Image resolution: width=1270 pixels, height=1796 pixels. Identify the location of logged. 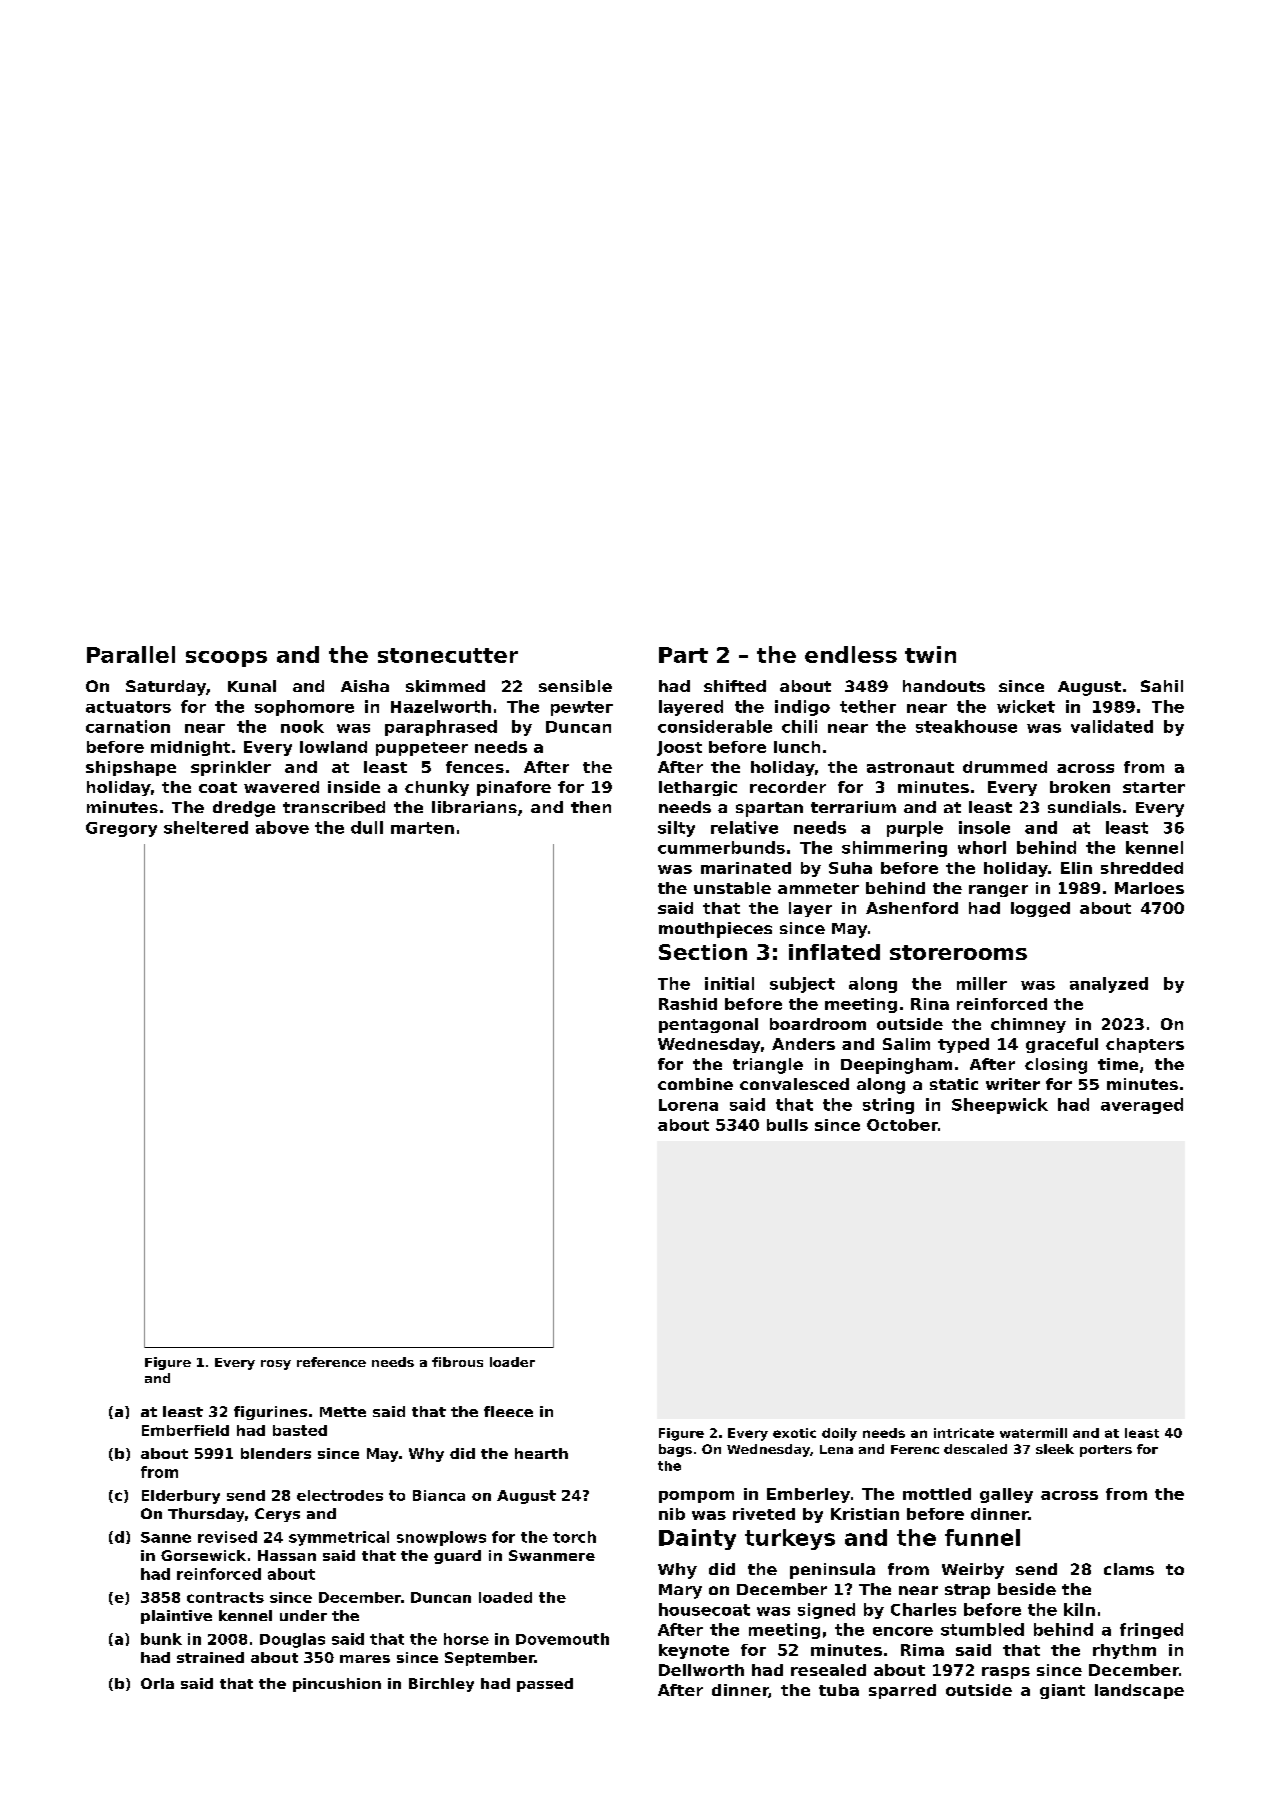
(1040, 909).
